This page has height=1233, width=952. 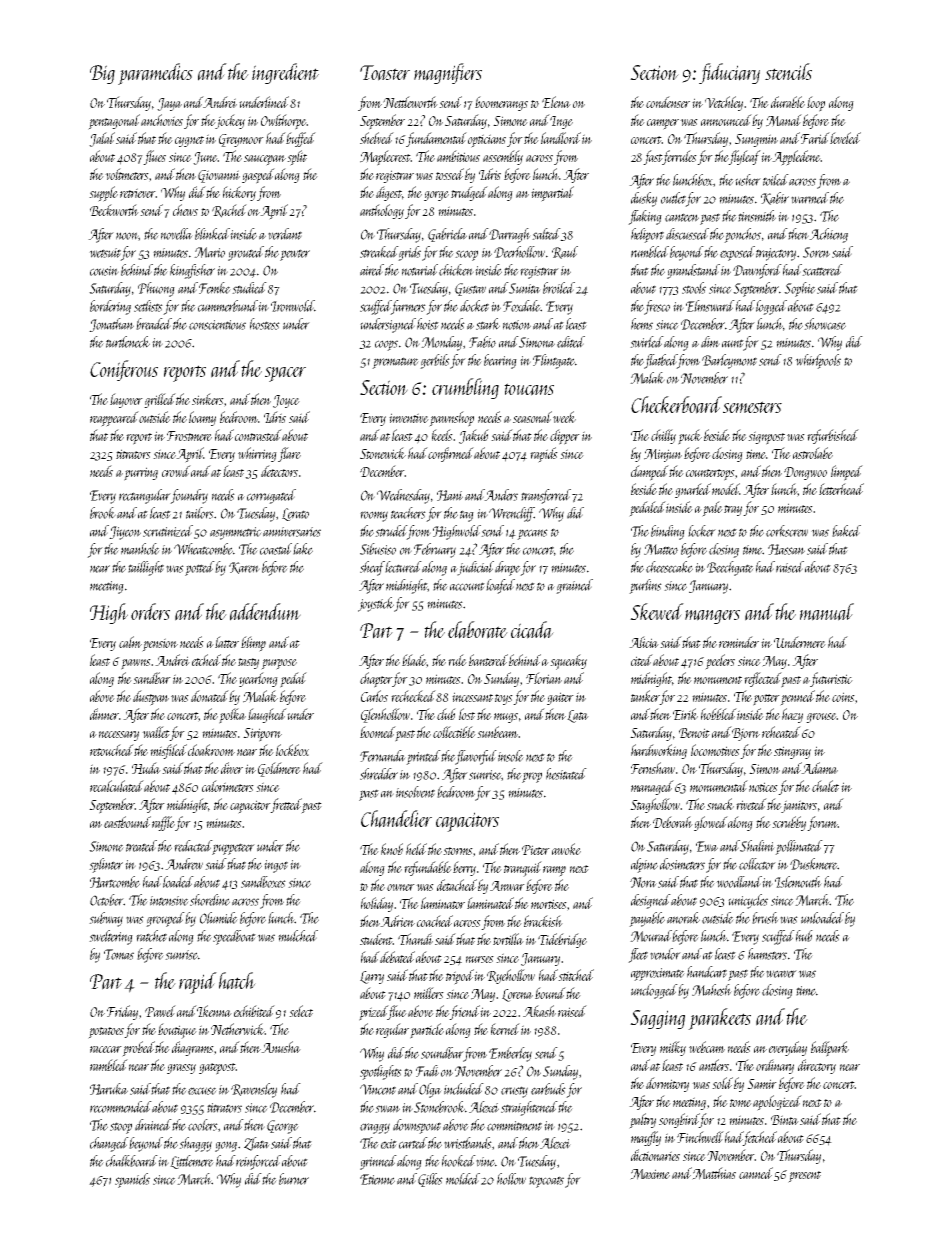 What do you see at coordinates (124, 370) in the page?
I see `Coniferous` at bounding box center [124, 370].
